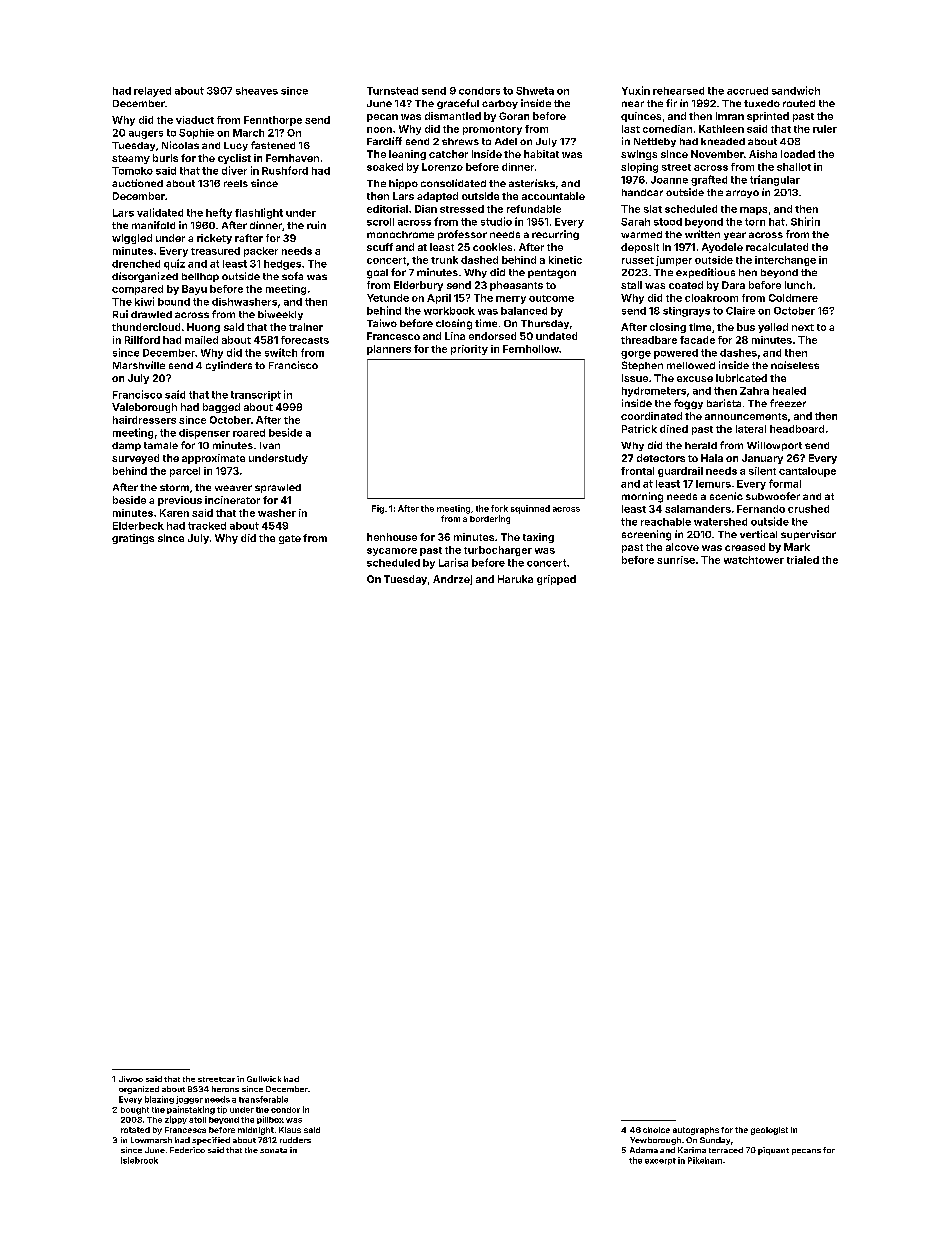  What do you see at coordinates (676, 560) in the screenshot?
I see `sunrise` at bounding box center [676, 560].
